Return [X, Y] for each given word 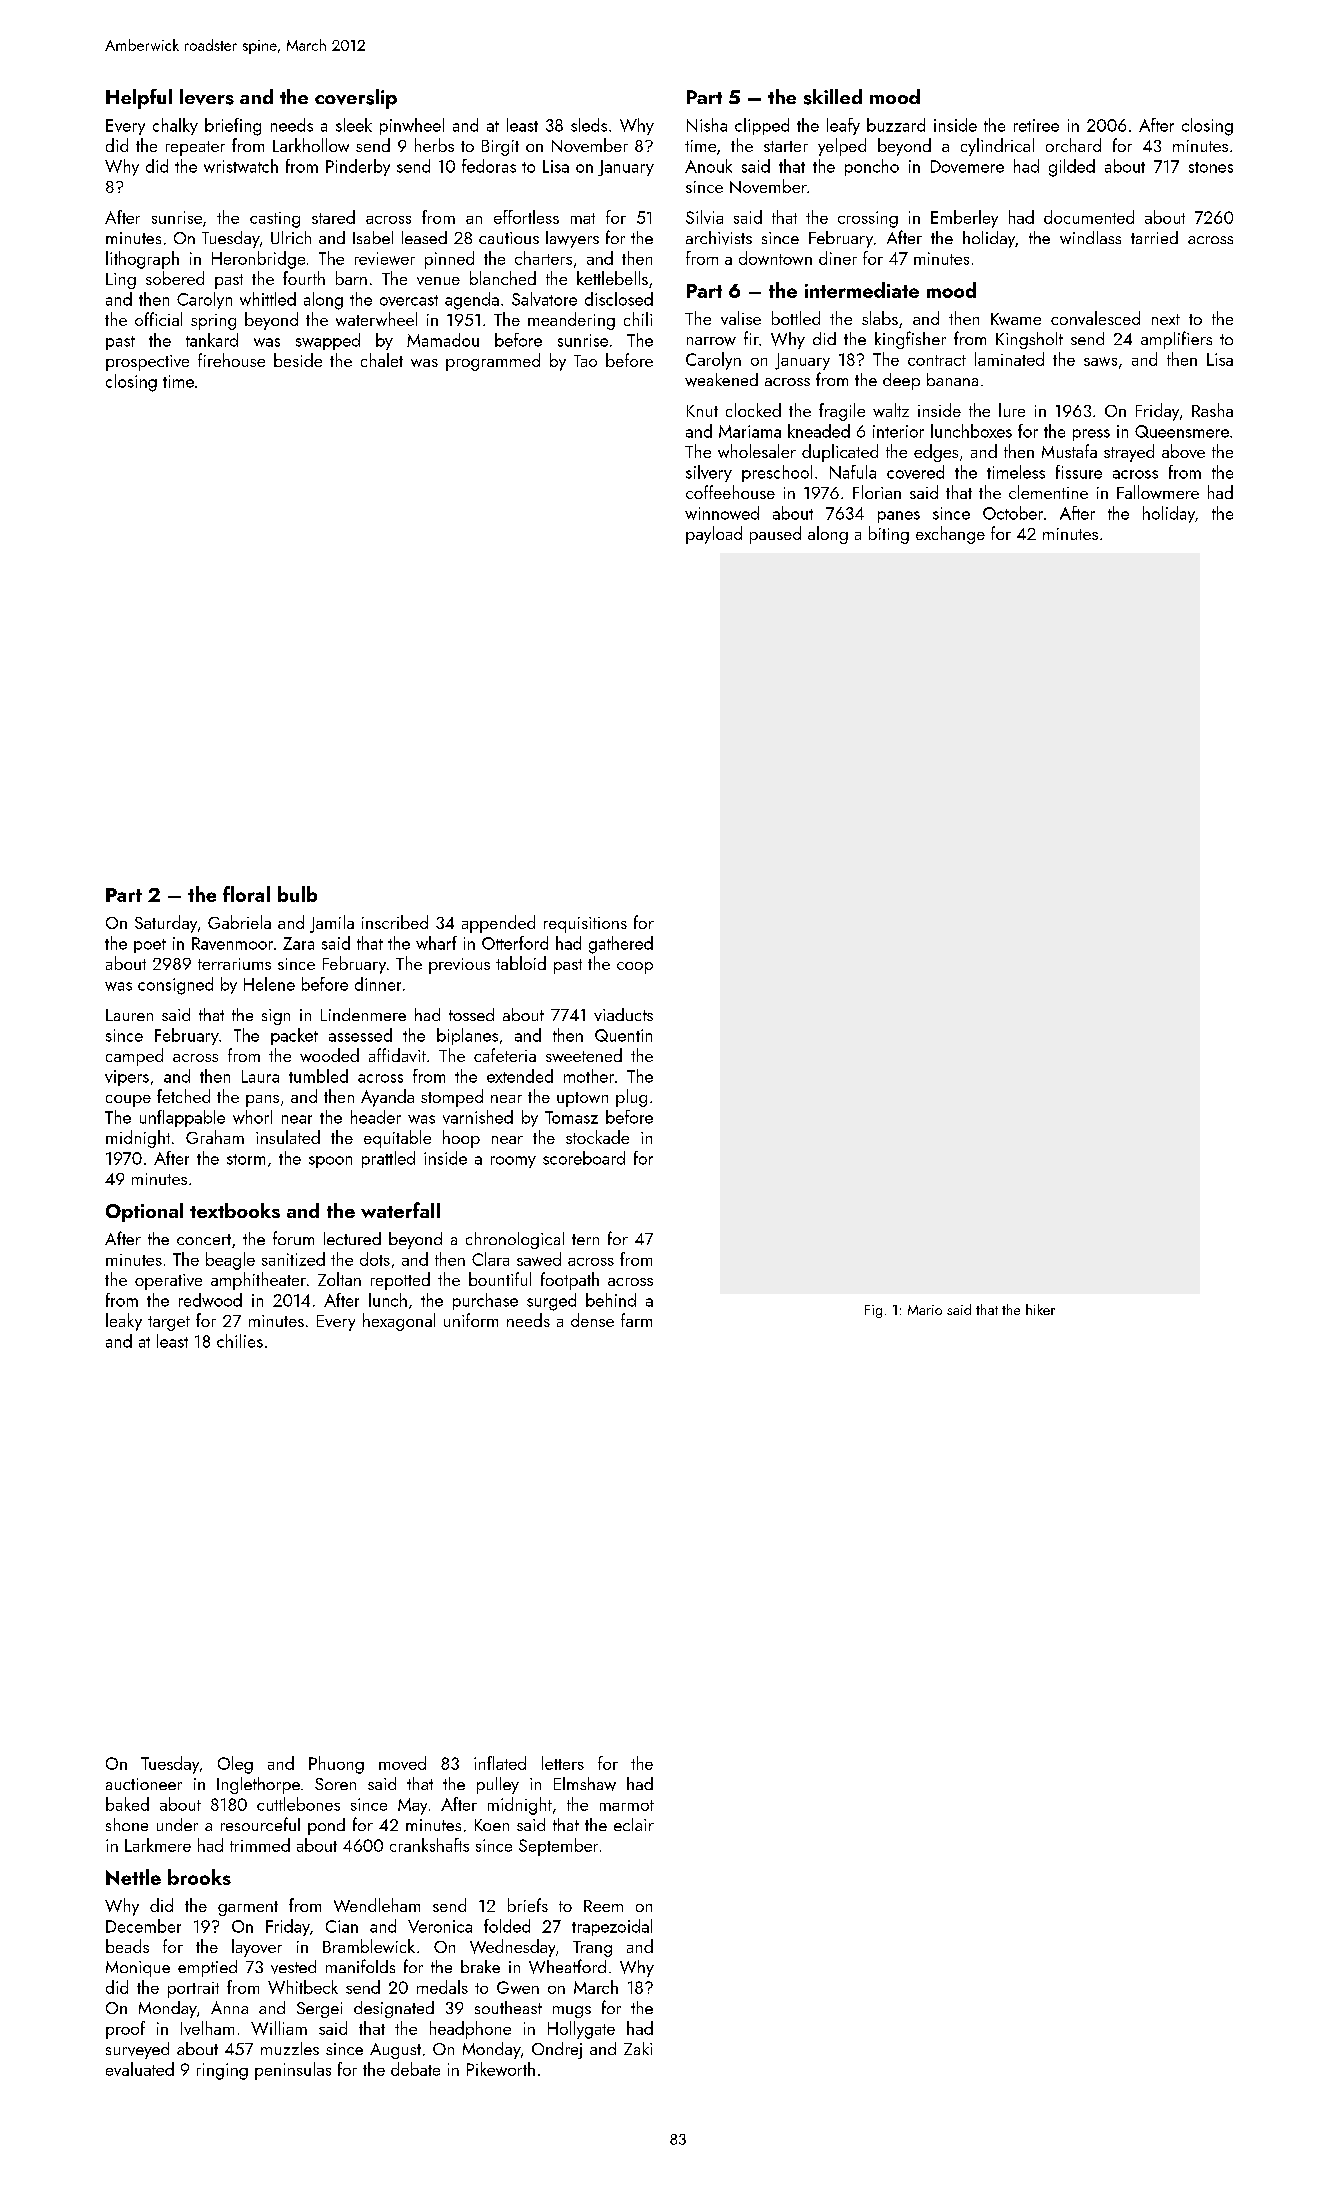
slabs [880, 318]
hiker [1040, 1309]
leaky [124, 1322]
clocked [753, 410]
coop [635, 968]
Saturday [166, 924]
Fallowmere [1158, 492]
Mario [925, 1310]
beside [298, 360]
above [1183, 451]
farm [636, 1320]
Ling [121, 281]
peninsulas [293, 2071]
